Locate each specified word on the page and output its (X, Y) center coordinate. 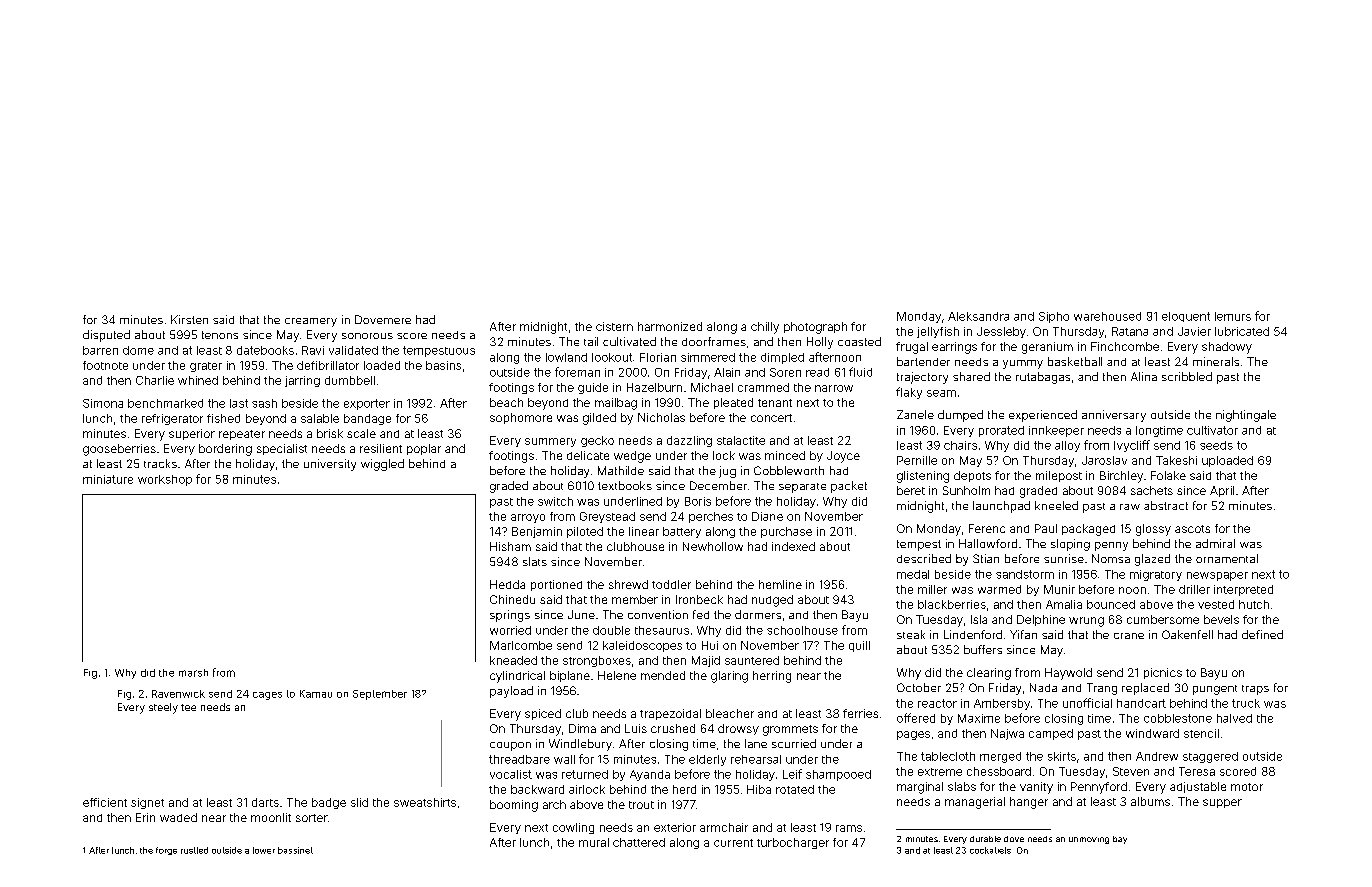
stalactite (741, 440)
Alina (1144, 376)
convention (658, 614)
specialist (282, 449)
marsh (193, 673)
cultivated (629, 341)
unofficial (1087, 703)
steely (163, 708)
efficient (105, 802)
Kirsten (189, 319)
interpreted (1243, 590)
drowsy (738, 729)
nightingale (1246, 416)
